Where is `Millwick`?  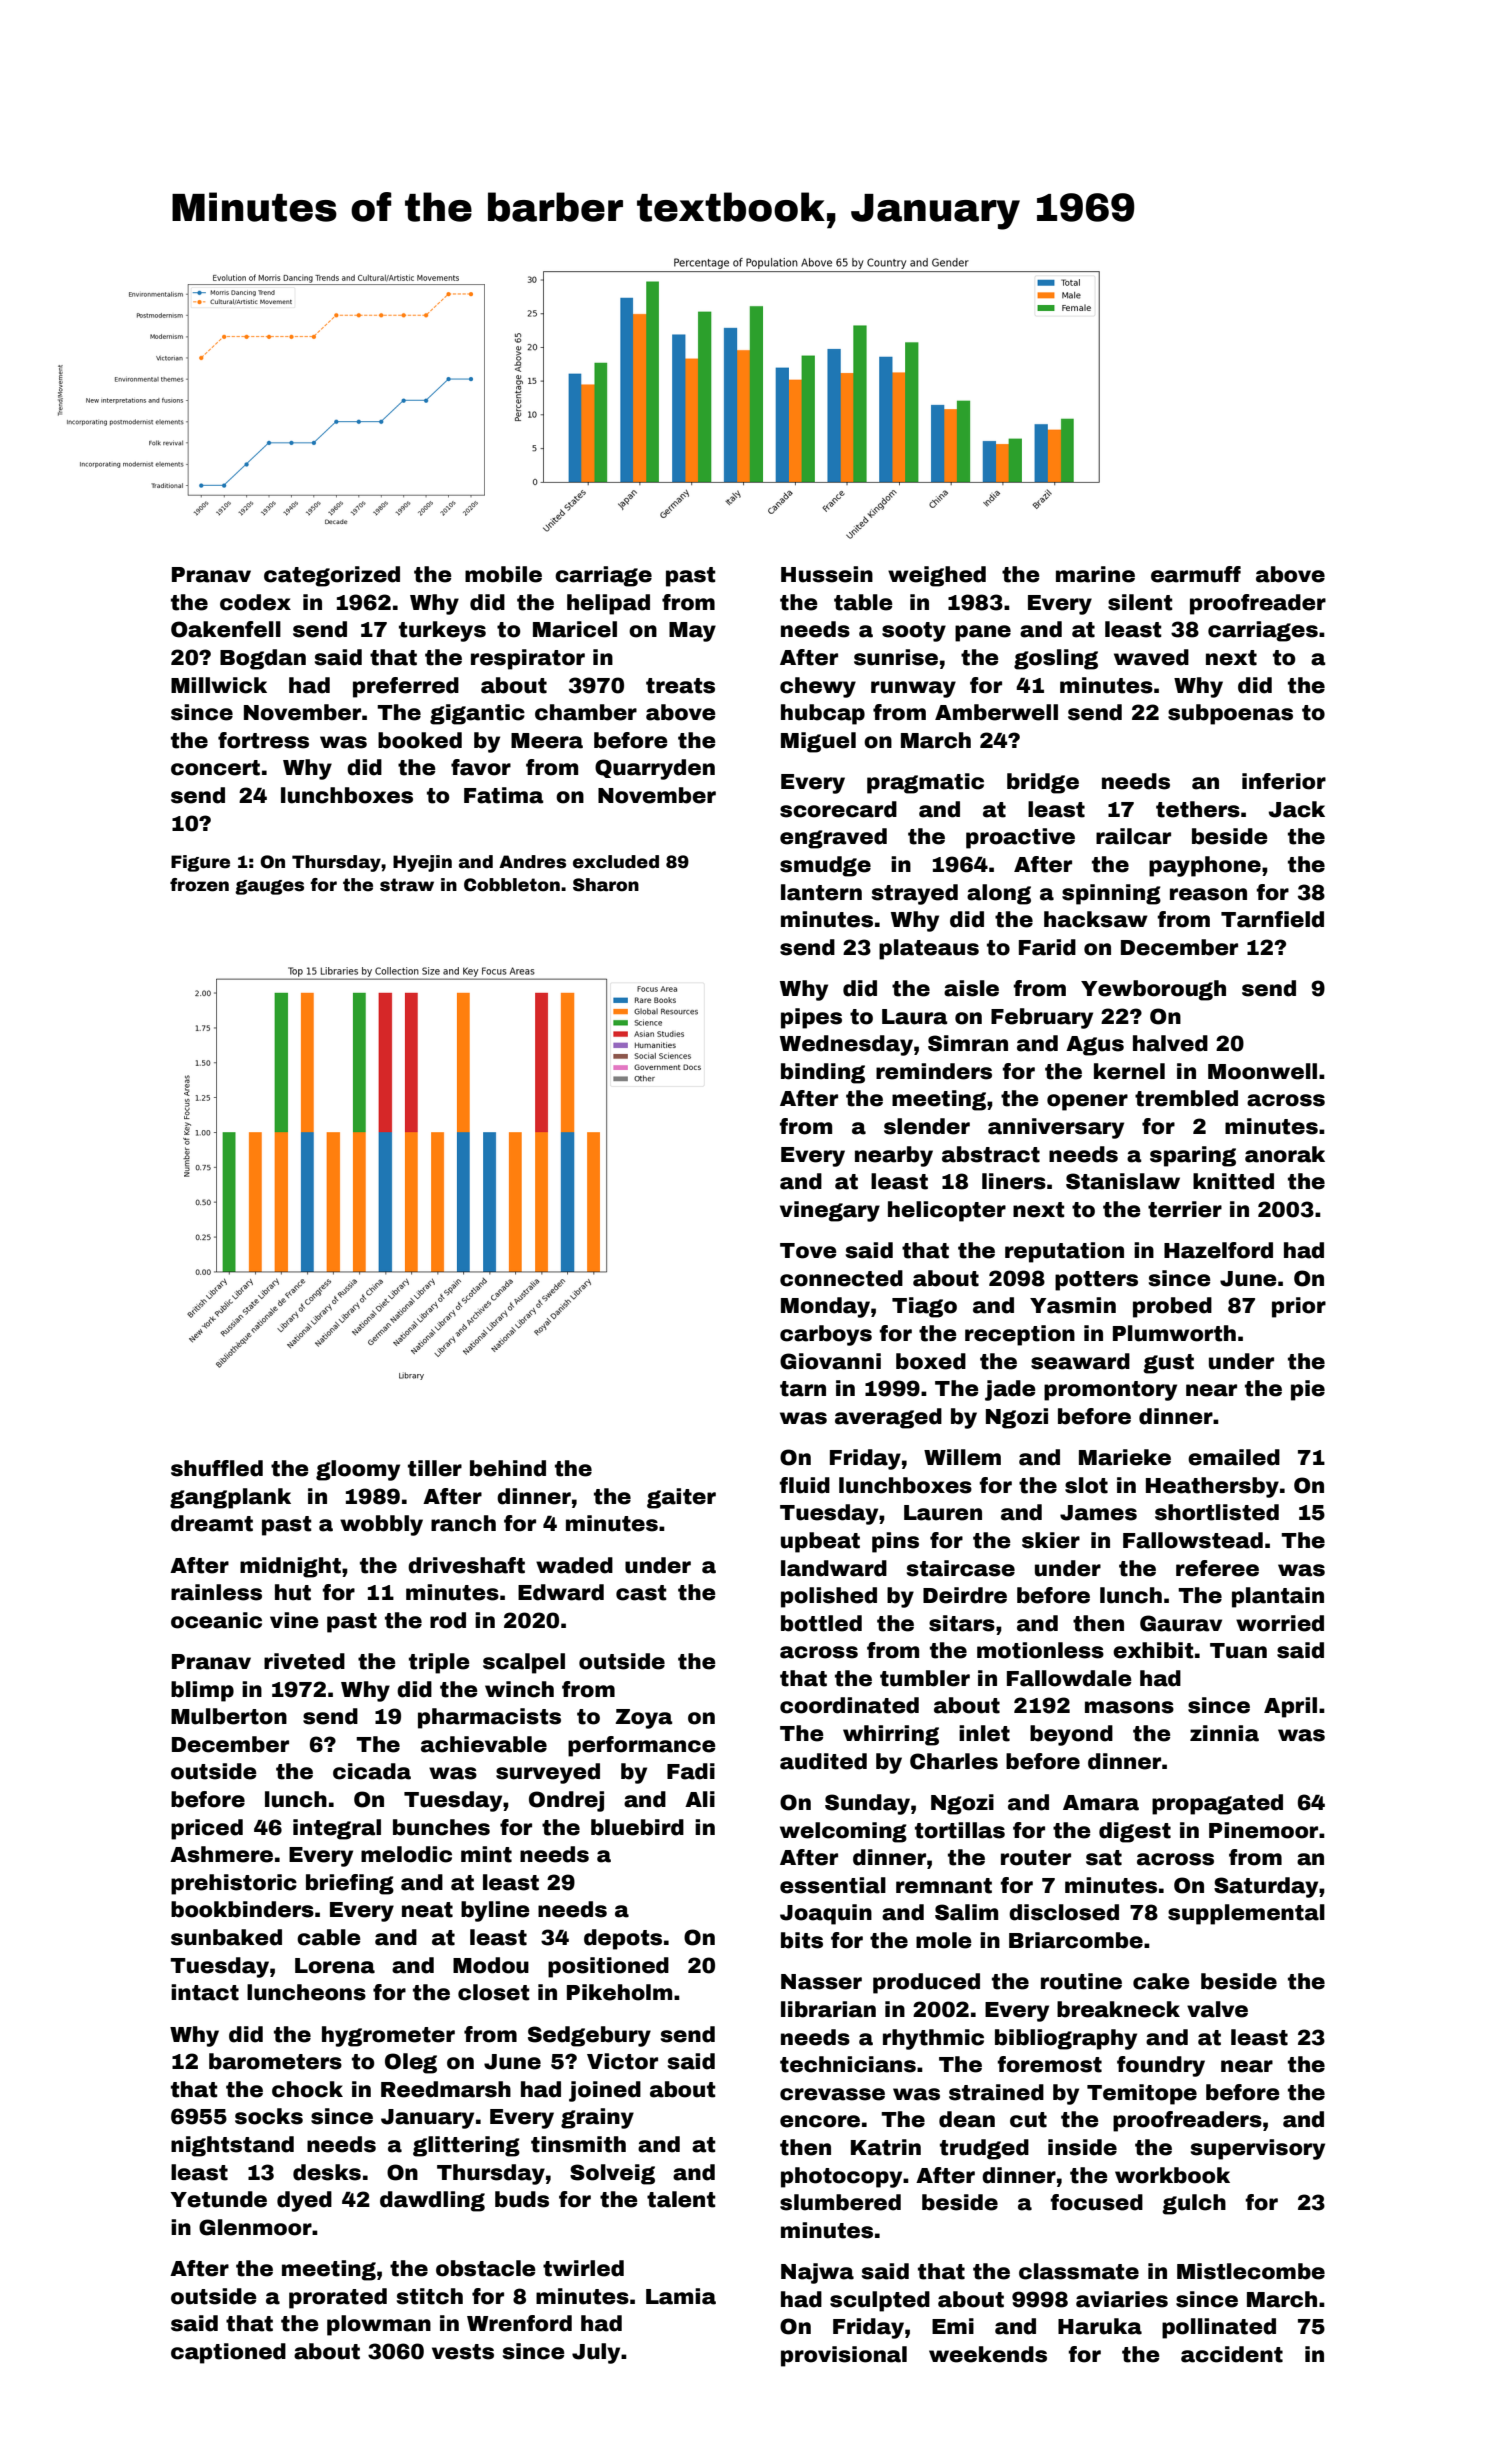 Millwick is located at coordinates (219, 685).
